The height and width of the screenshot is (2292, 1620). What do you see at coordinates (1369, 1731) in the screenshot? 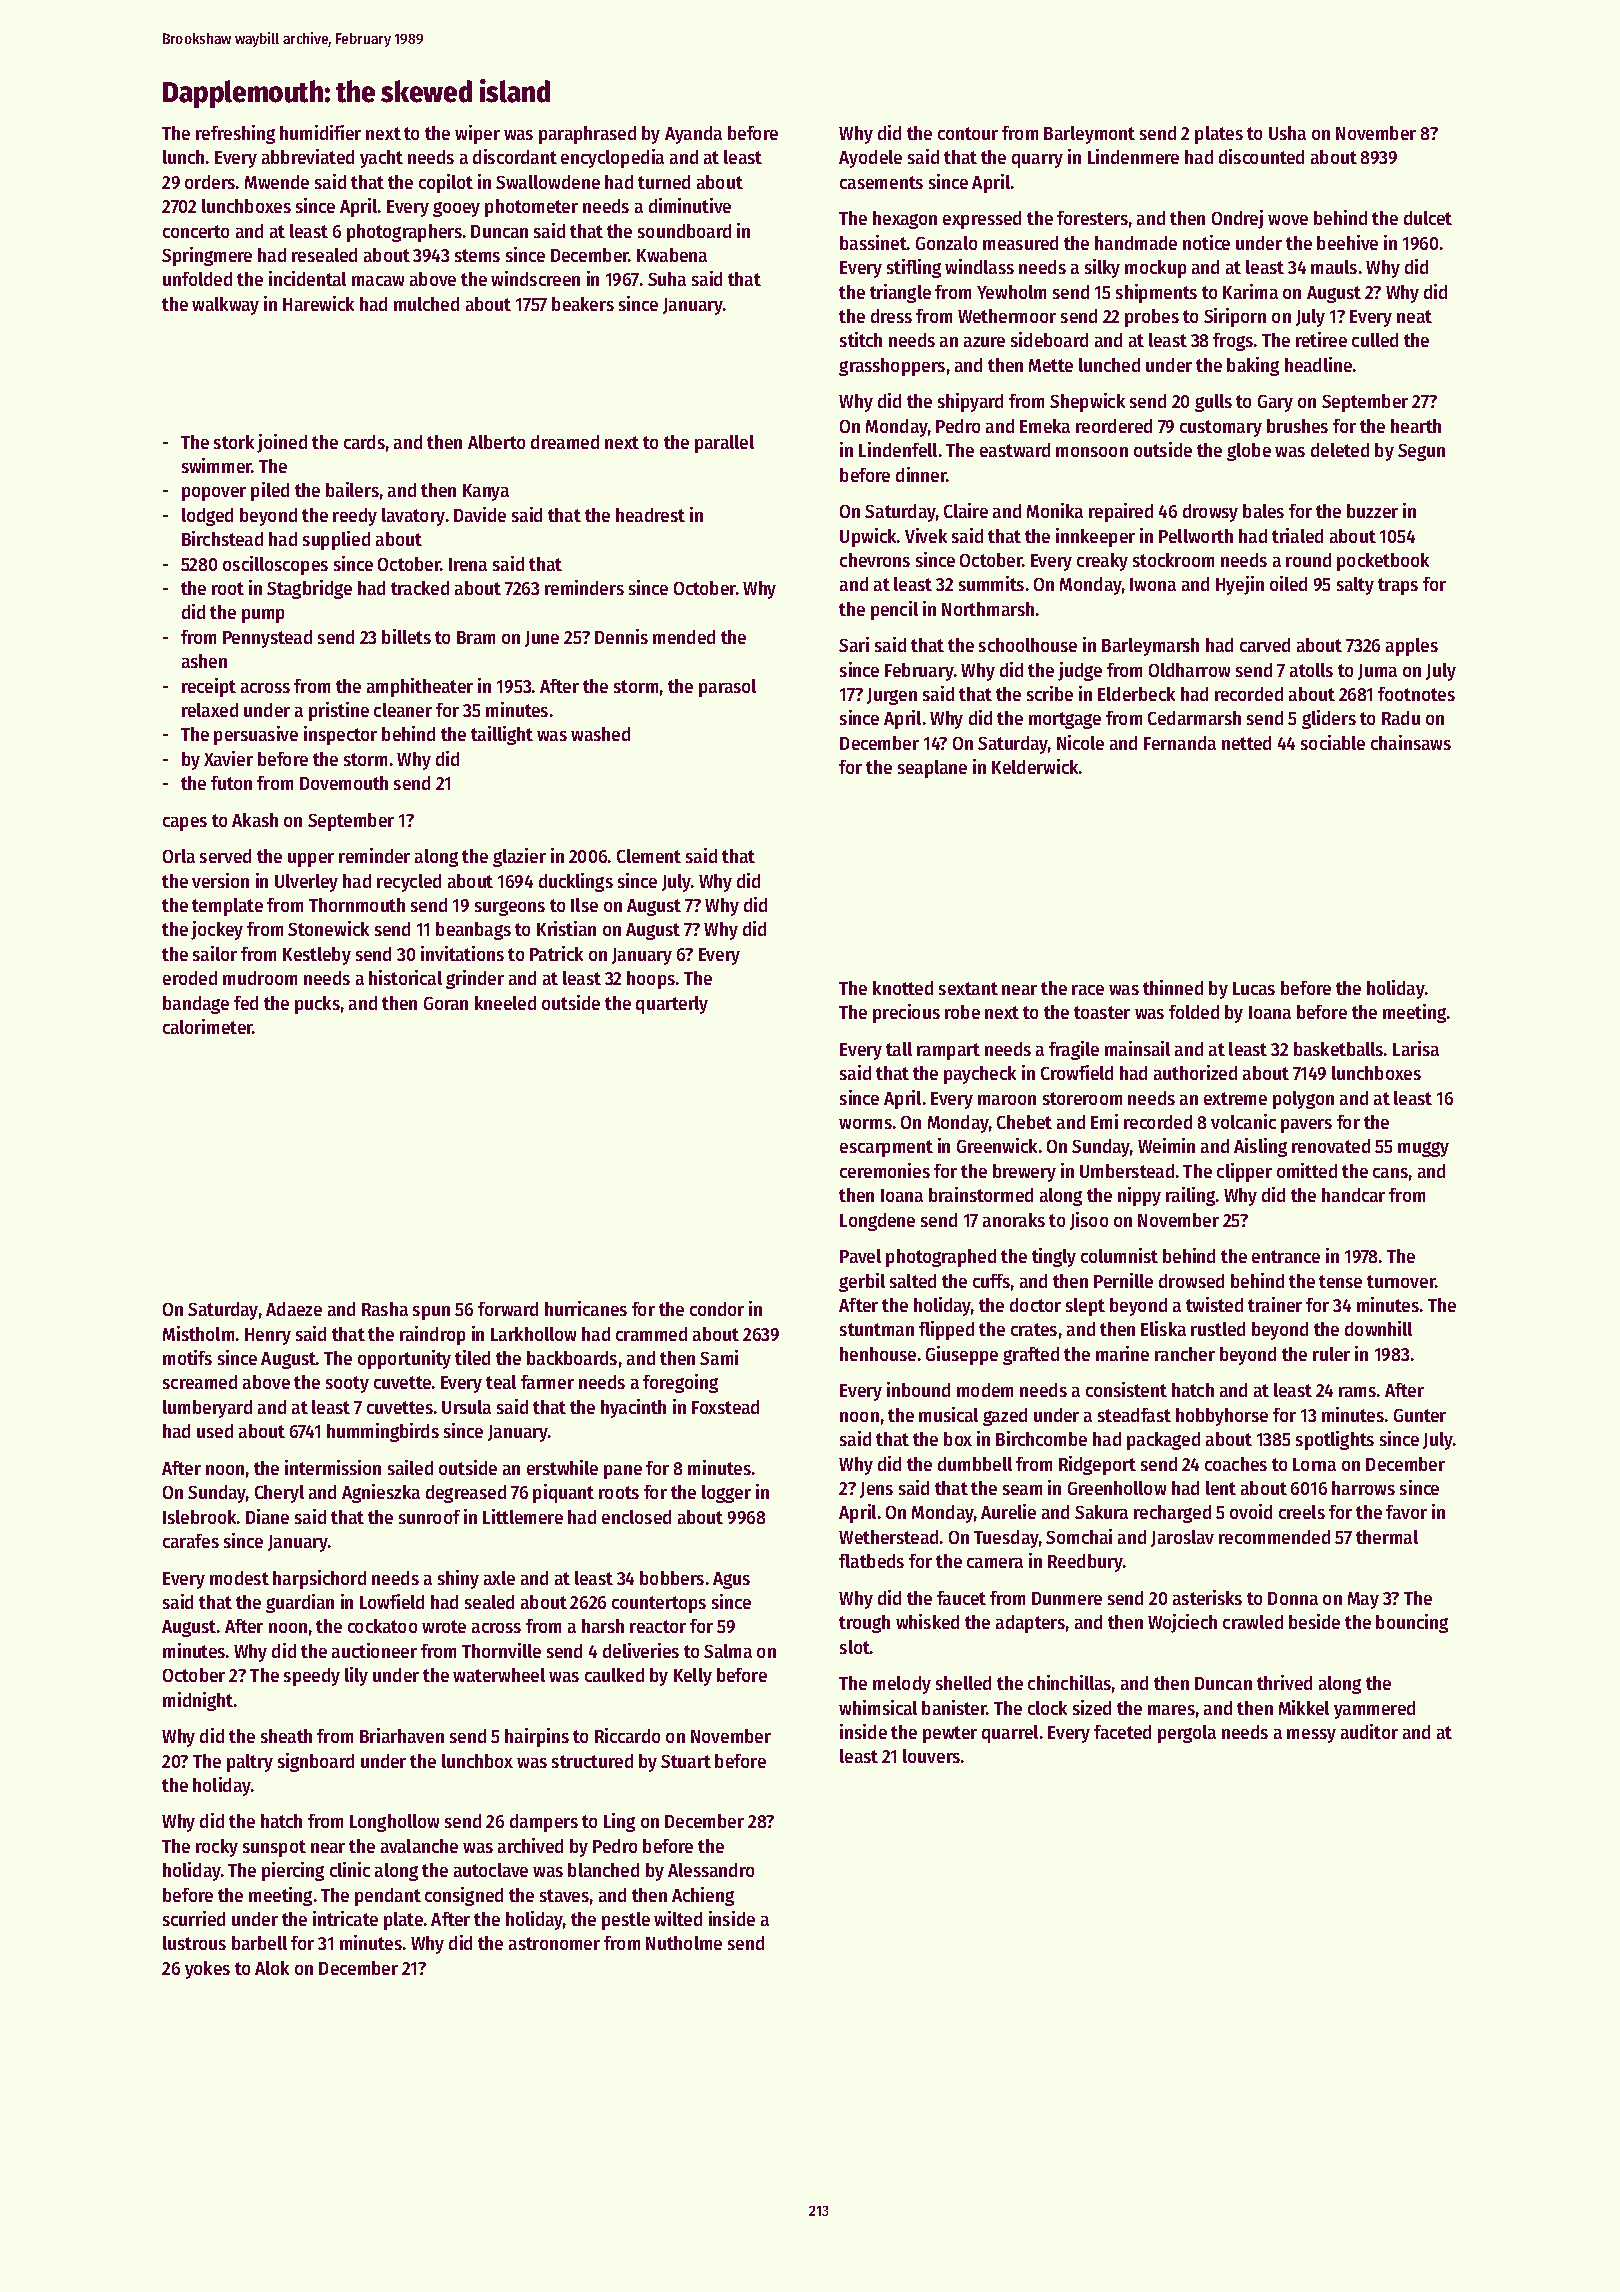
I see `auditor` at bounding box center [1369, 1731].
